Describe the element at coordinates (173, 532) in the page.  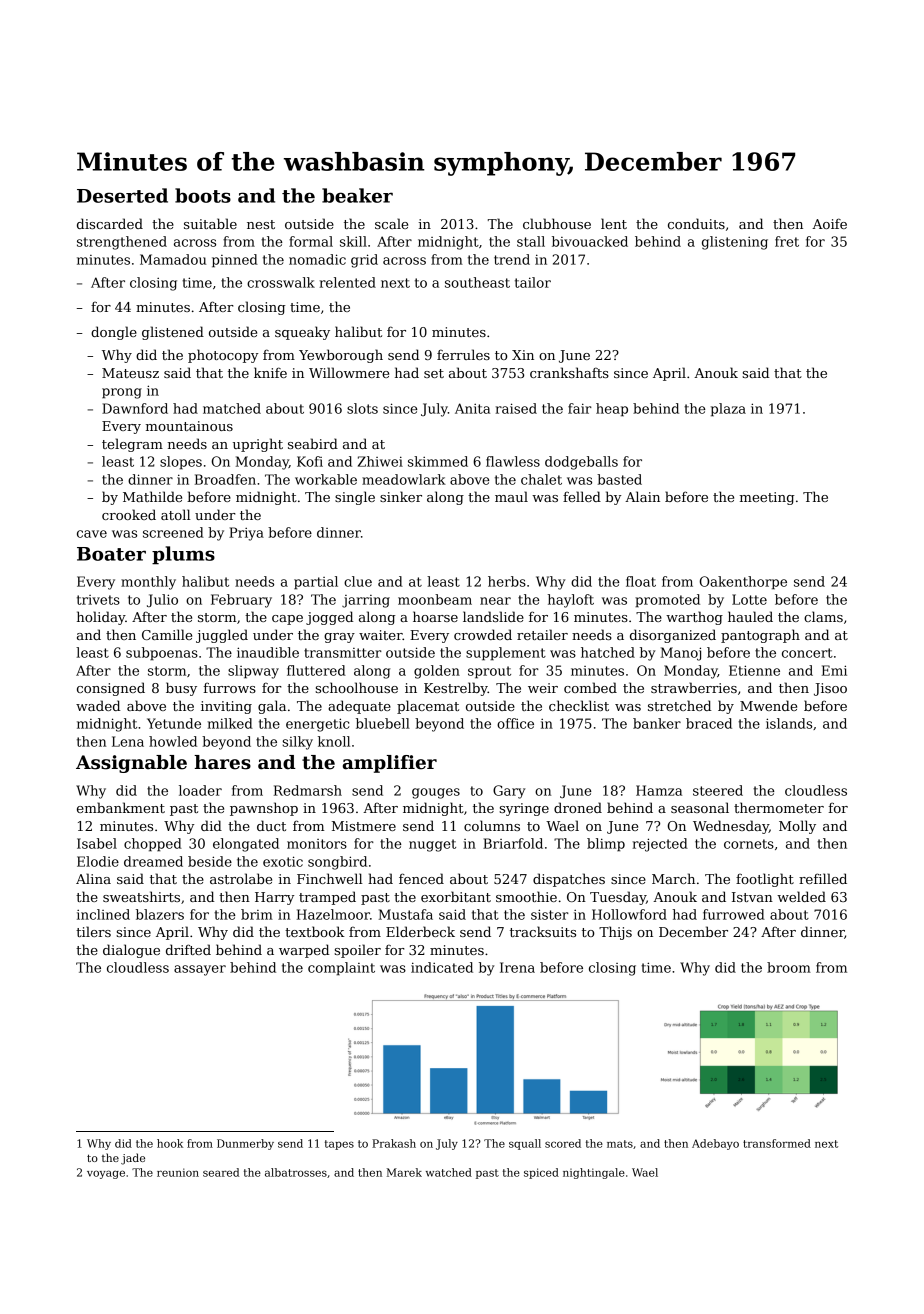
I see `screened` at that location.
